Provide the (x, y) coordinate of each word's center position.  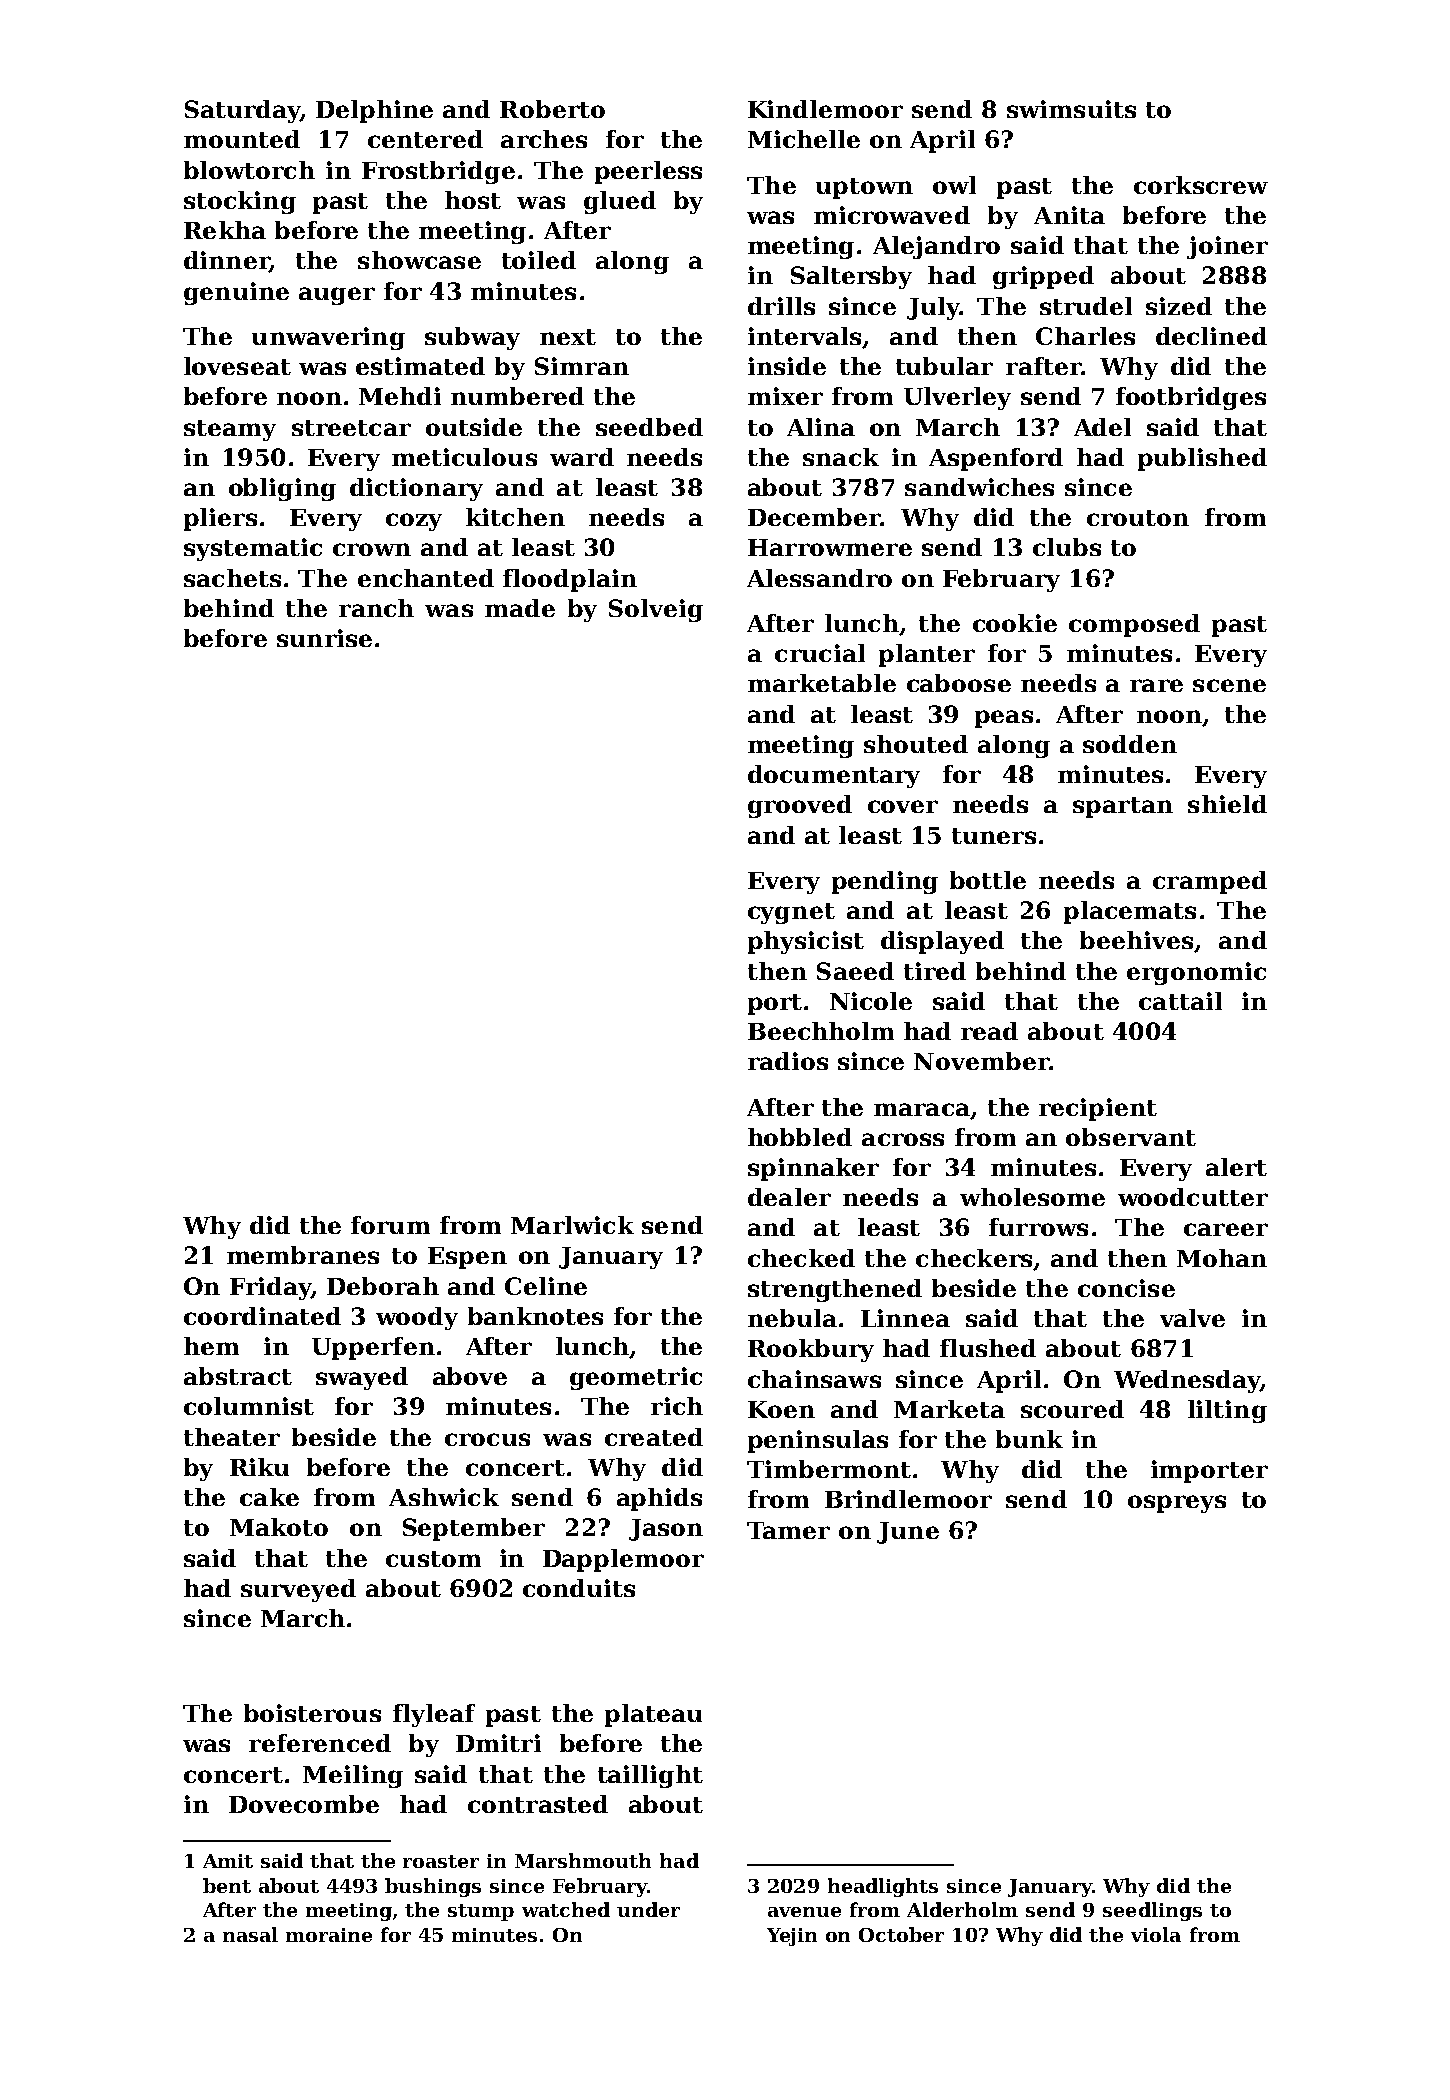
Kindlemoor (825, 109)
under (648, 1909)
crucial (820, 653)
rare (1156, 685)
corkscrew (1201, 185)
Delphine (374, 111)
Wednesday (1187, 1381)
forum (390, 1225)
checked (801, 1258)
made (520, 608)
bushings (433, 1887)
